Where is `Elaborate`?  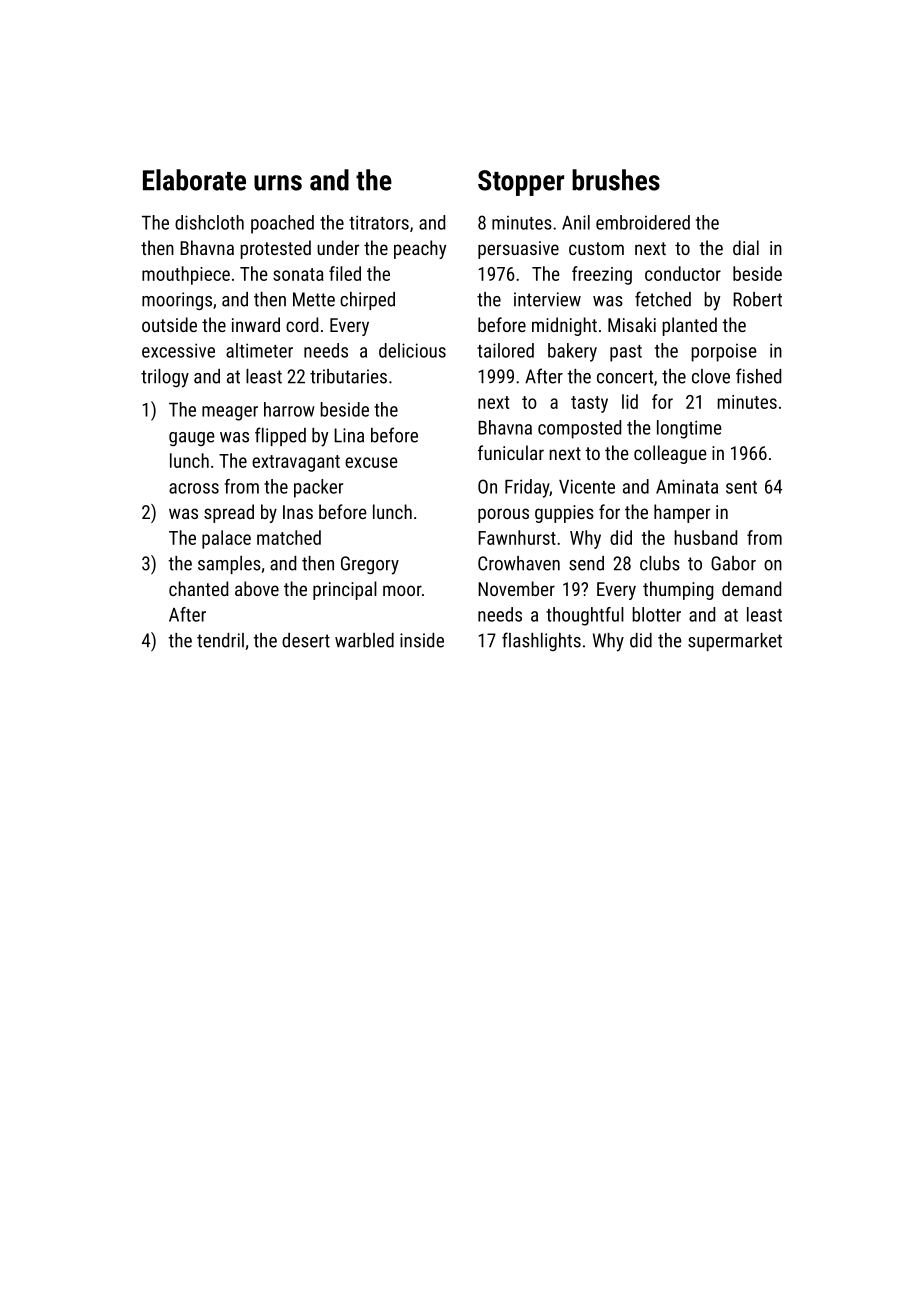 Elaborate is located at coordinates (194, 180).
